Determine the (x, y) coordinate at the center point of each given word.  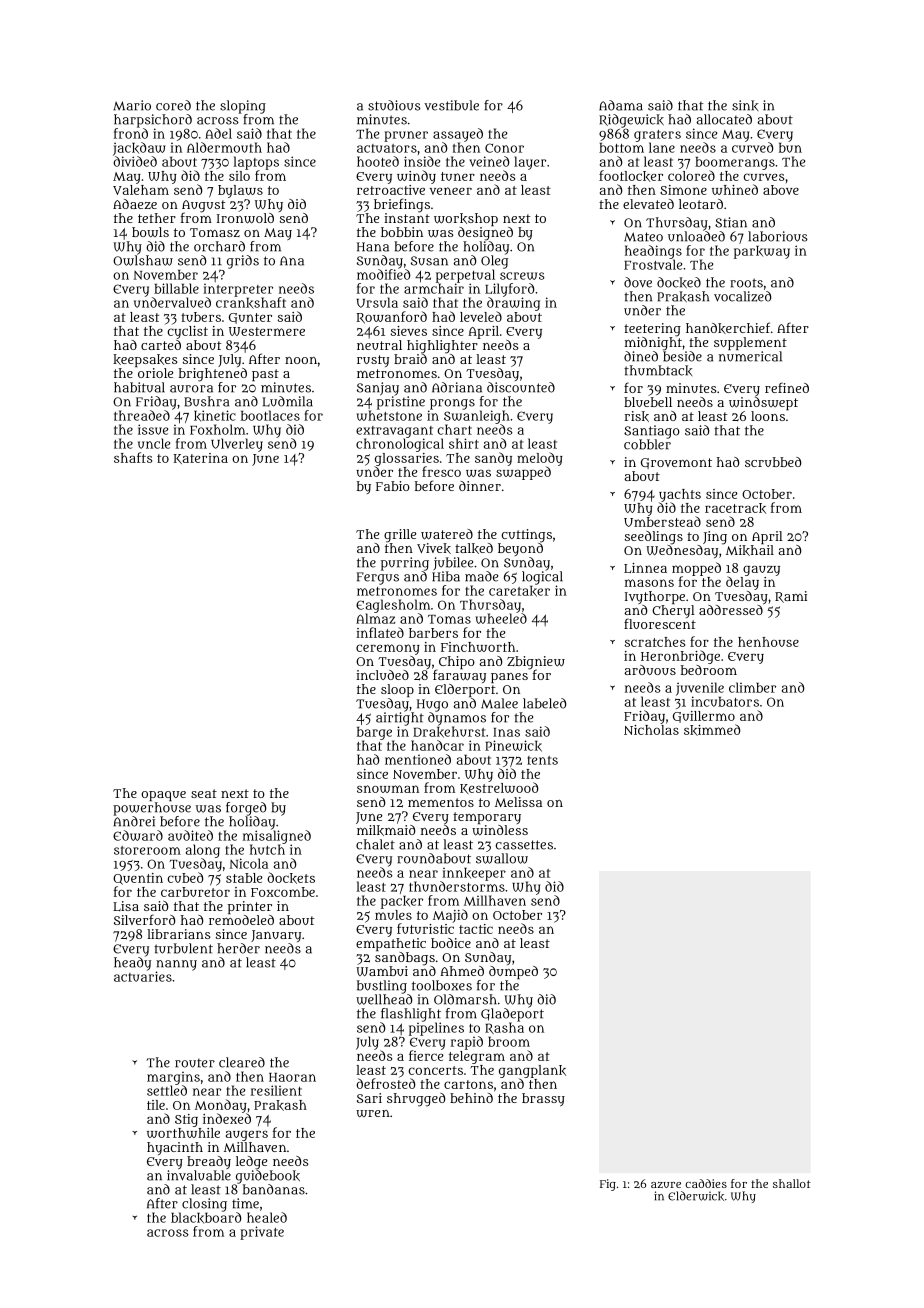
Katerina (201, 458)
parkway (762, 252)
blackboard (206, 1218)
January (276, 936)
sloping (243, 107)
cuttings (527, 536)
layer (530, 163)
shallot (792, 1183)
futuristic (425, 928)
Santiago (652, 432)
